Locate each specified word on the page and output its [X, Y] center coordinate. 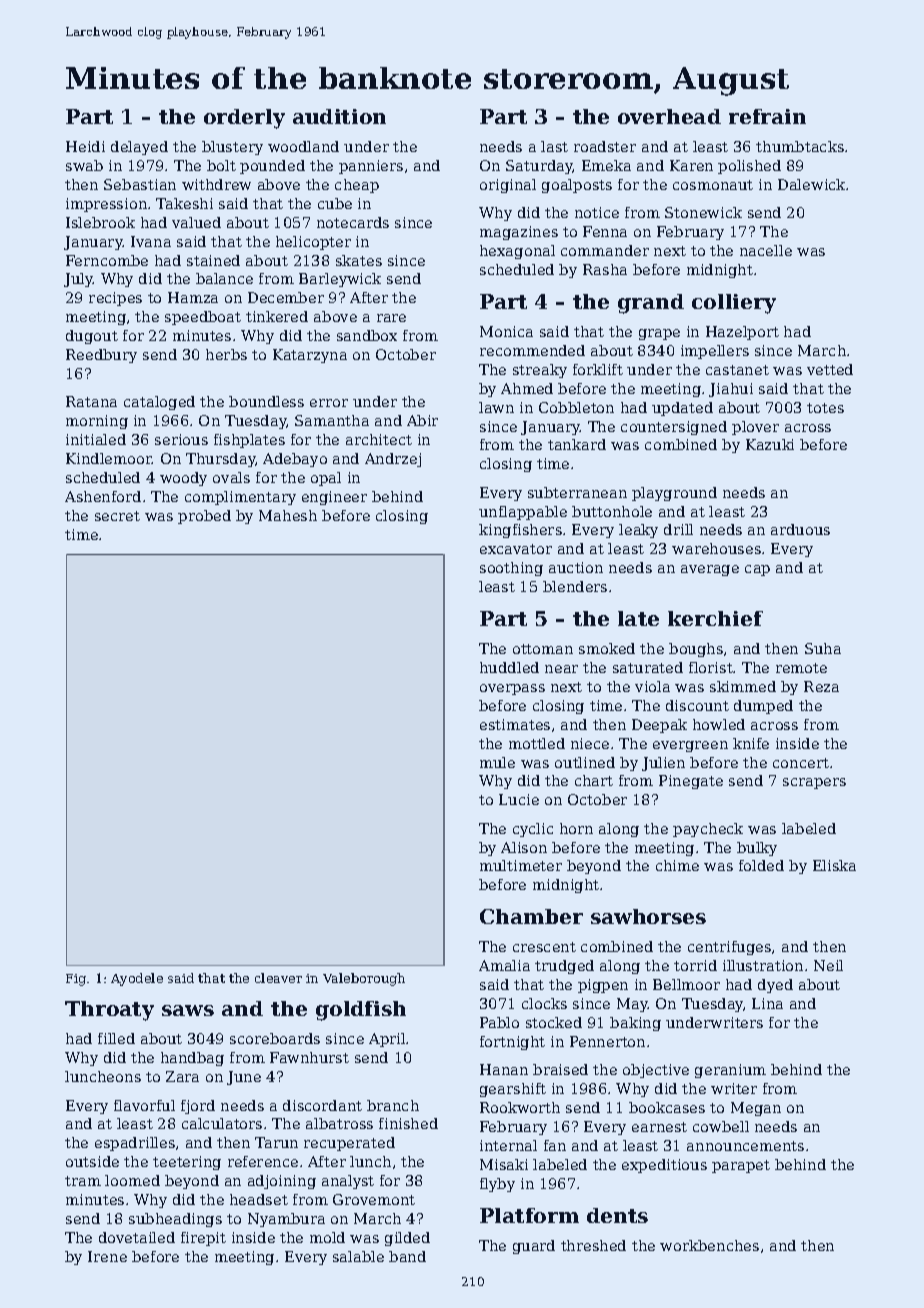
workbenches [709, 1245]
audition [339, 116]
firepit [203, 1239]
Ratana [91, 401]
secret [117, 516]
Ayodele [137, 979]
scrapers [814, 783]
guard [534, 1247]
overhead [669, 116]
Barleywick [340, 280]
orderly [244, 119]
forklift [598, 369]
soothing [511, 569]
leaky [638, 531]
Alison [524, 847]
